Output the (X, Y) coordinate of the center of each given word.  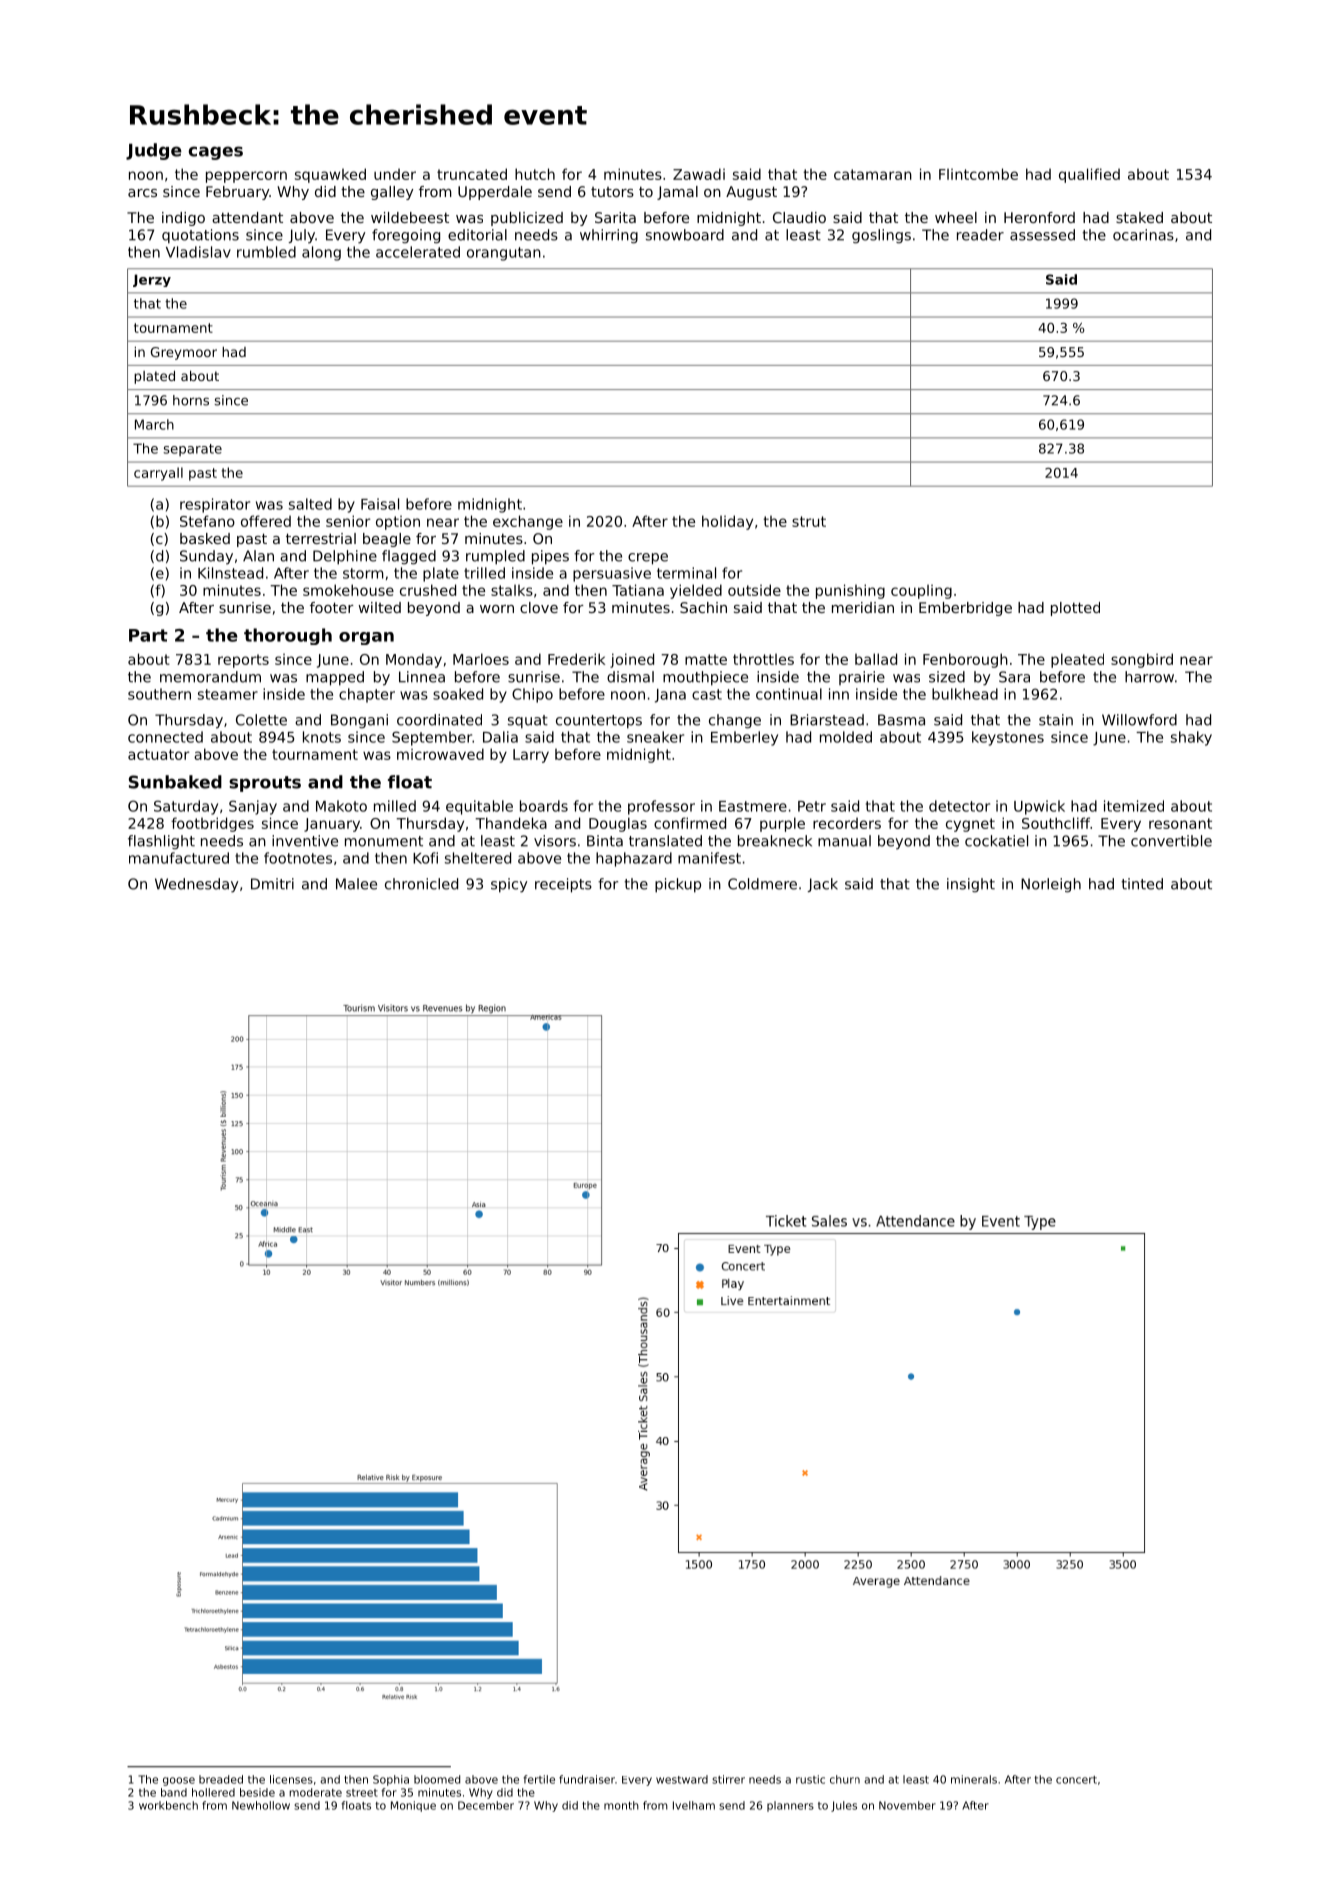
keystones (1008, 738)
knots (322, 737)
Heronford (1039, 217)
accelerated (418, 252)
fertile (539, 1779)
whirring (609, 236)
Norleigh (1051, 885)
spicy (509, 885)
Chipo (532, 695)
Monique (413, 1806)
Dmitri (272, 884)
